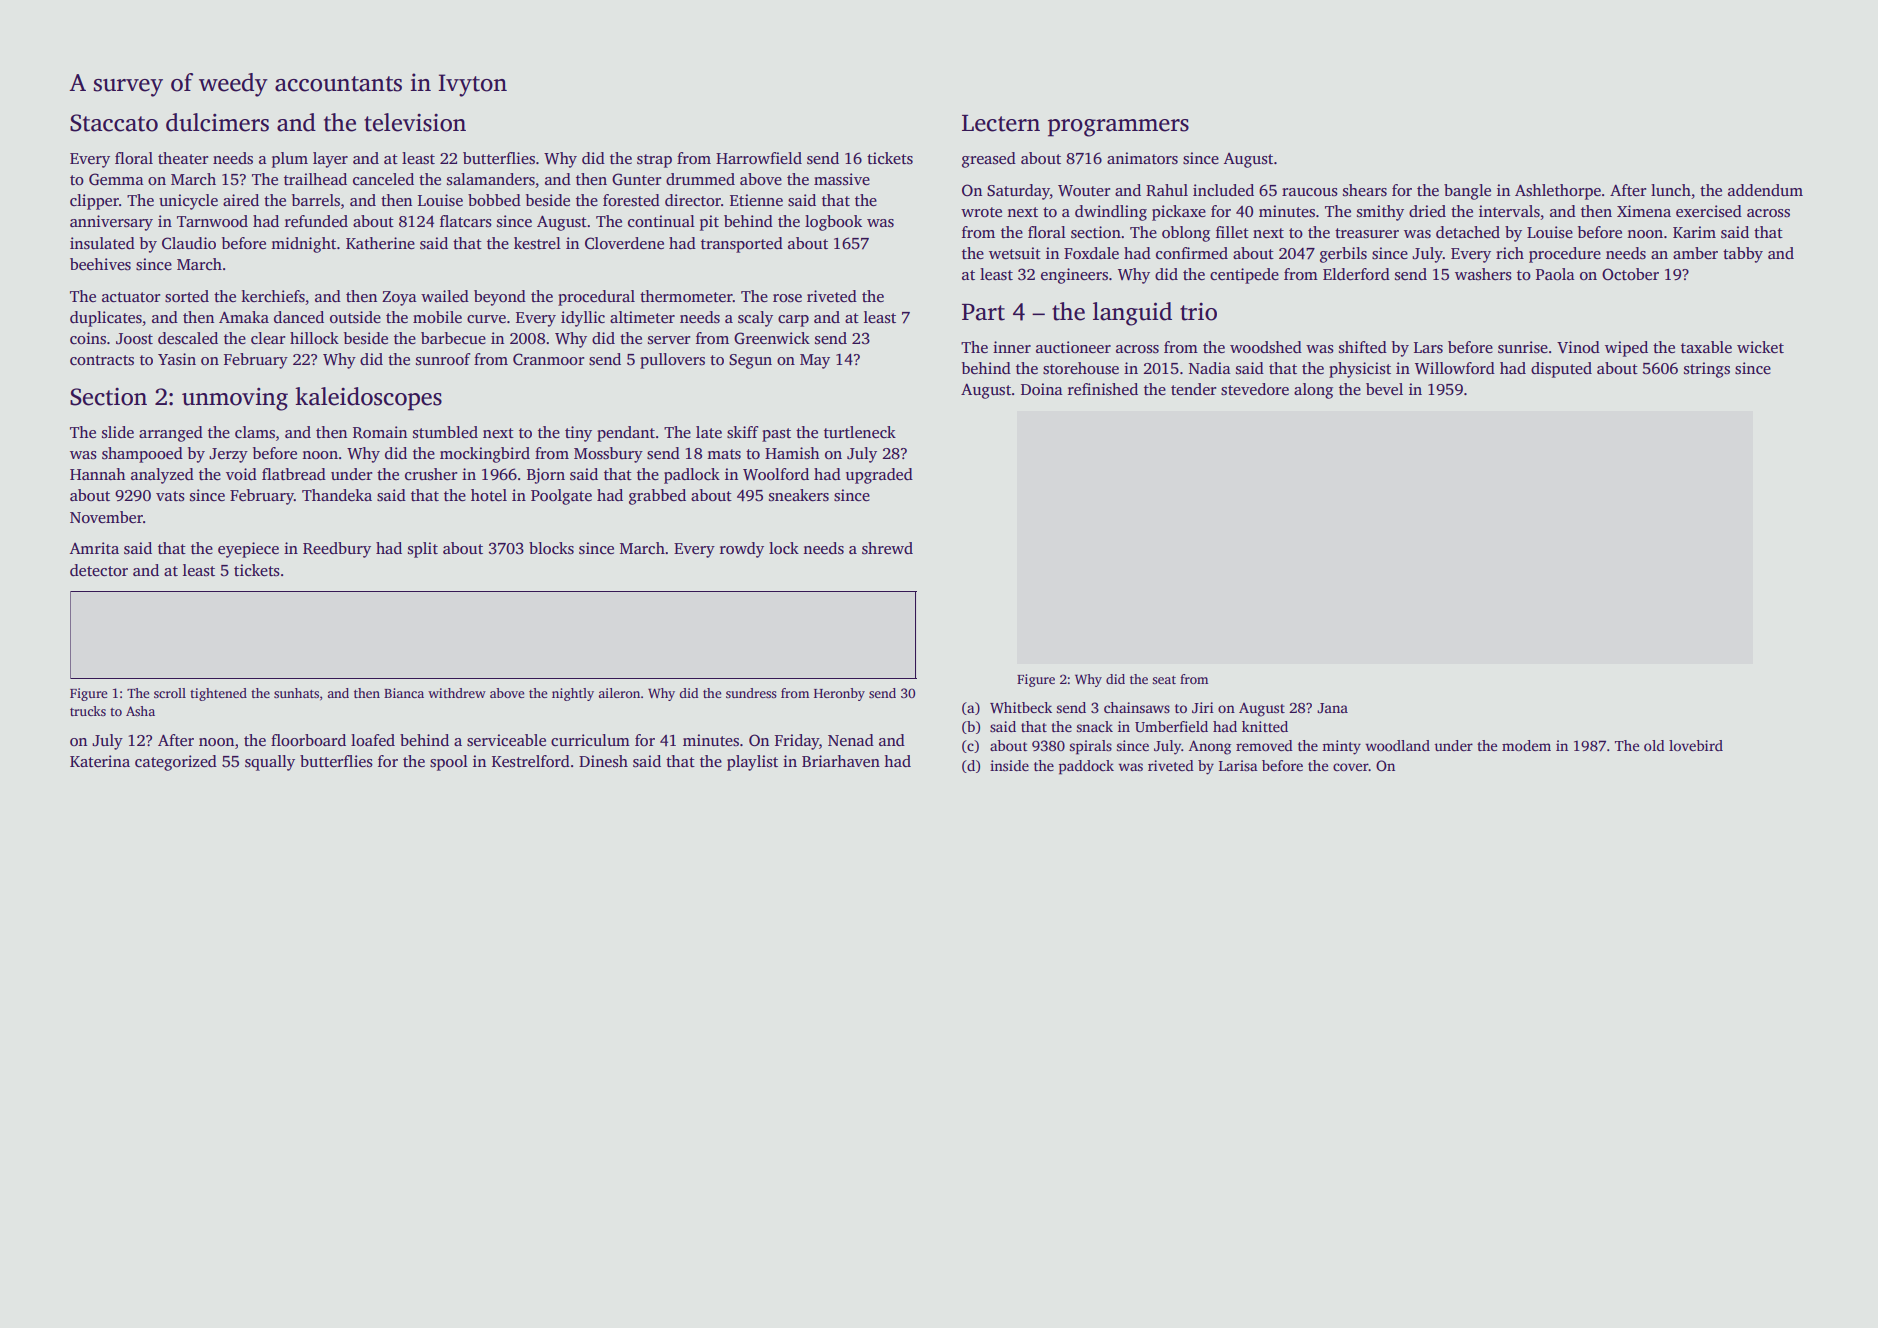 The width and height of the image is (1878, 1328). Describe the element at coordinates (176, 763) in the image. I see `categorized` at that location.
